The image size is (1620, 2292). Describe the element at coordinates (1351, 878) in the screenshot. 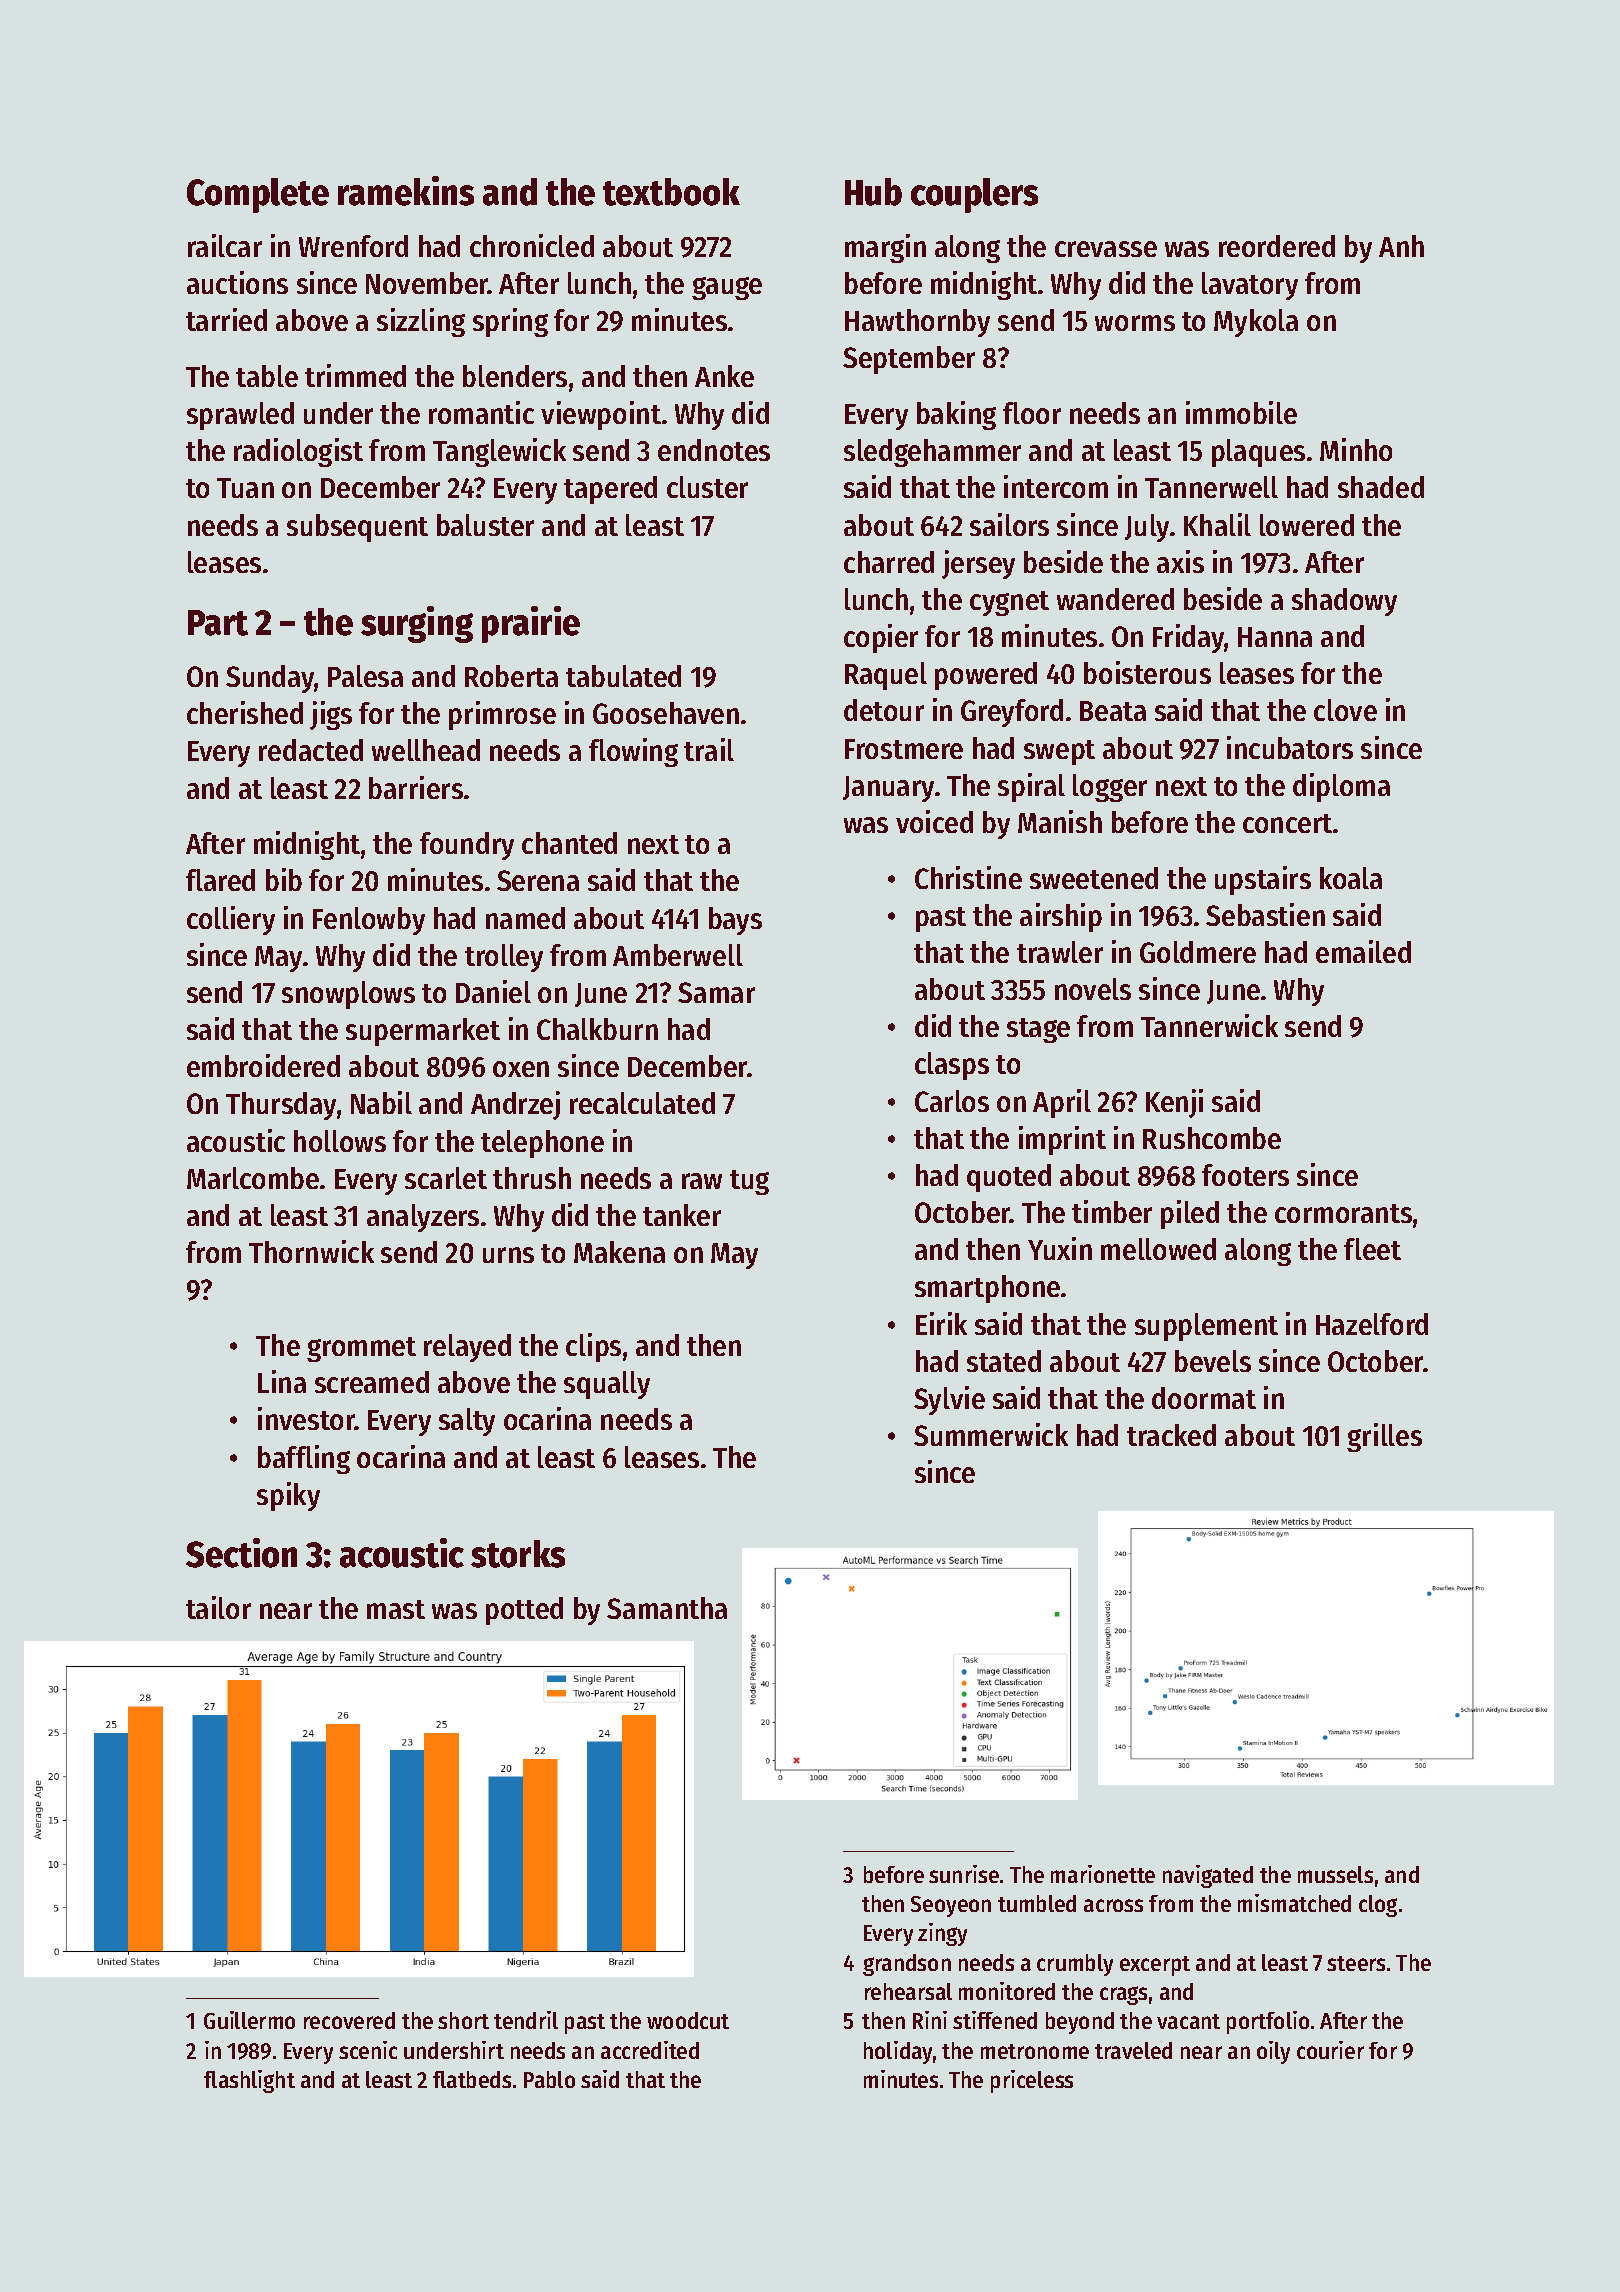

I see `koala` at that location.
